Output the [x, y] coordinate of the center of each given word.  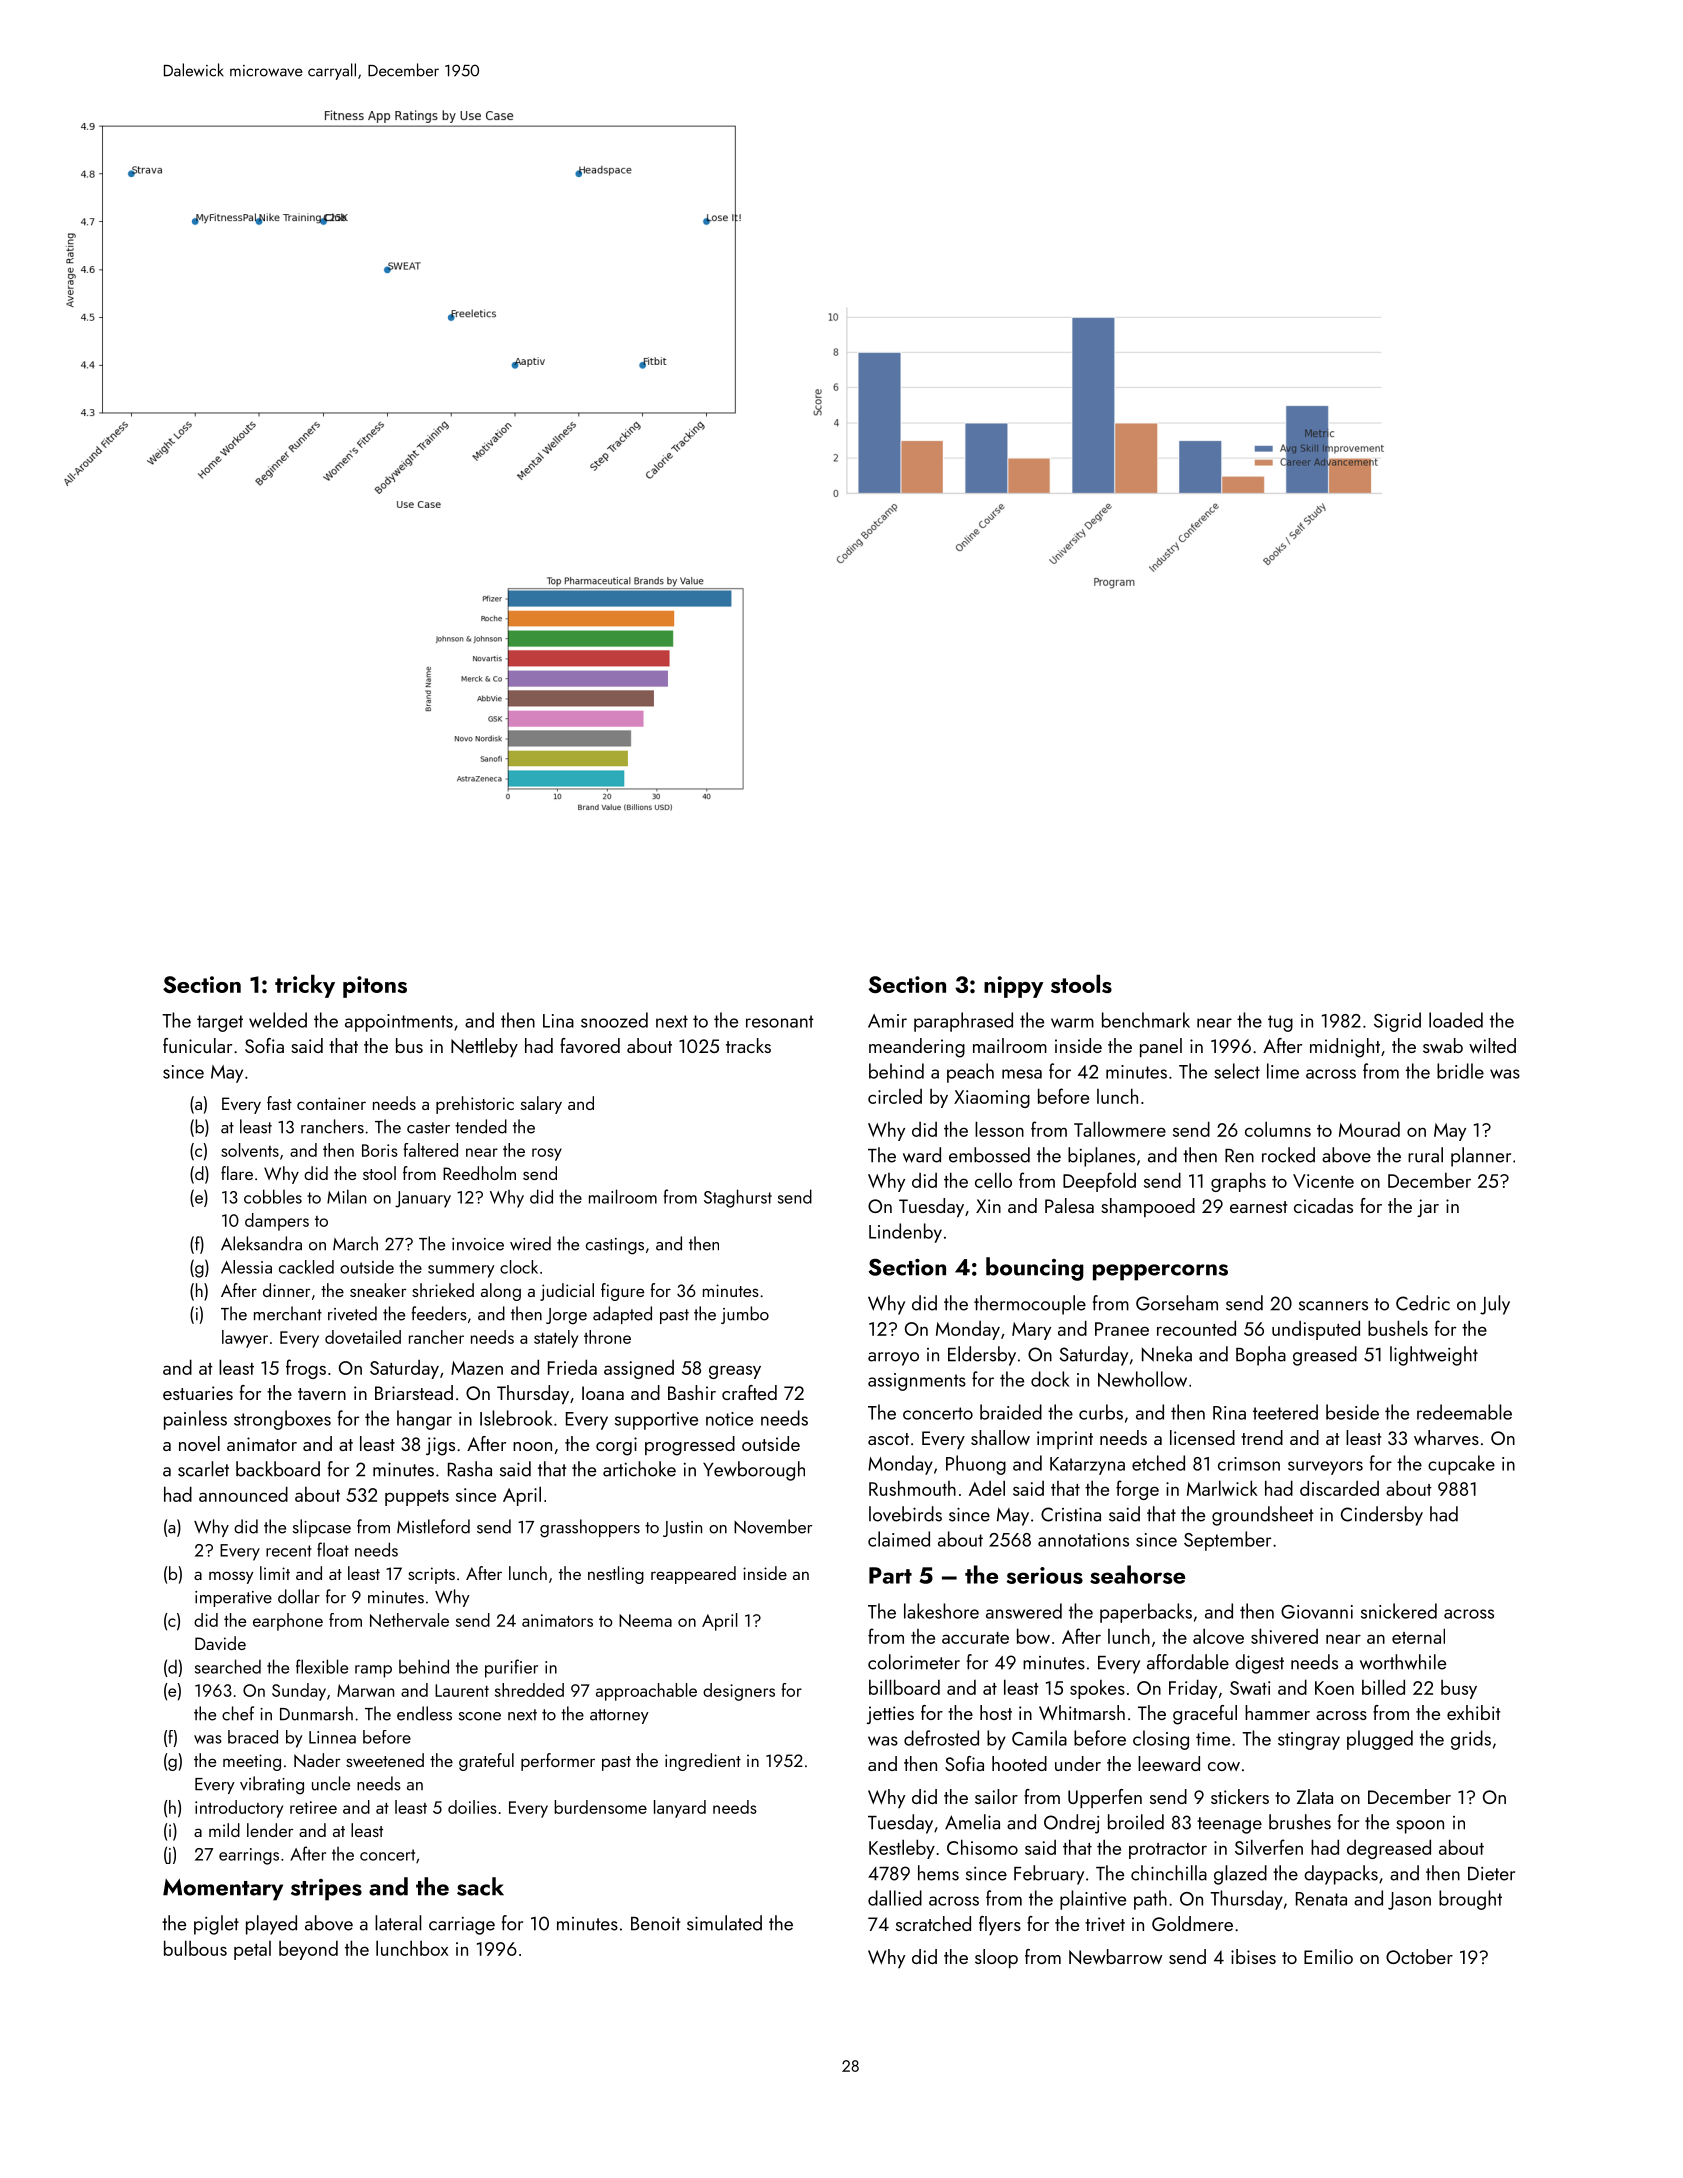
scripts [431, 1575]
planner [1481, 1157]
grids [1471, 1740]
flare [237, 1173]
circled [895, 1096]
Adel [987, 1488]
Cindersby [1382, 1516]
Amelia [972, 1822]
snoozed [614, 1020]
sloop [996, 1958]
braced [253, 1737]
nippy [1014, 987]
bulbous [195, 1948]
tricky [305, 986]
